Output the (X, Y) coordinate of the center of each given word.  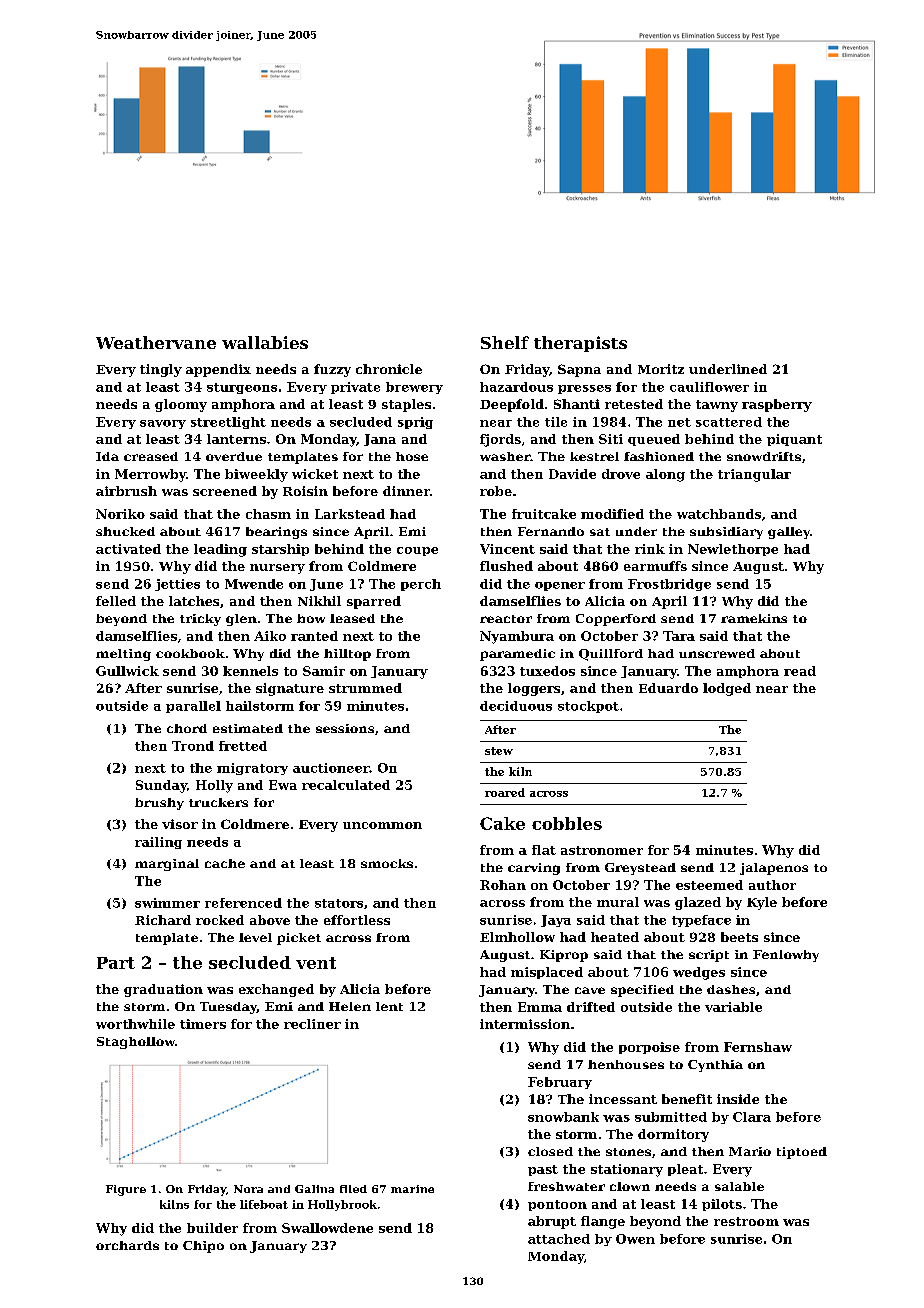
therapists (580, 344)
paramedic (517, 655)
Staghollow (136, 1043)
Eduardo (668, 688)
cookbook (190, 653)
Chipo (203, 1247)
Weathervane (156, 342)
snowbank (563, 1117)
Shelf (505, 342)
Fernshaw (758, 1047)
